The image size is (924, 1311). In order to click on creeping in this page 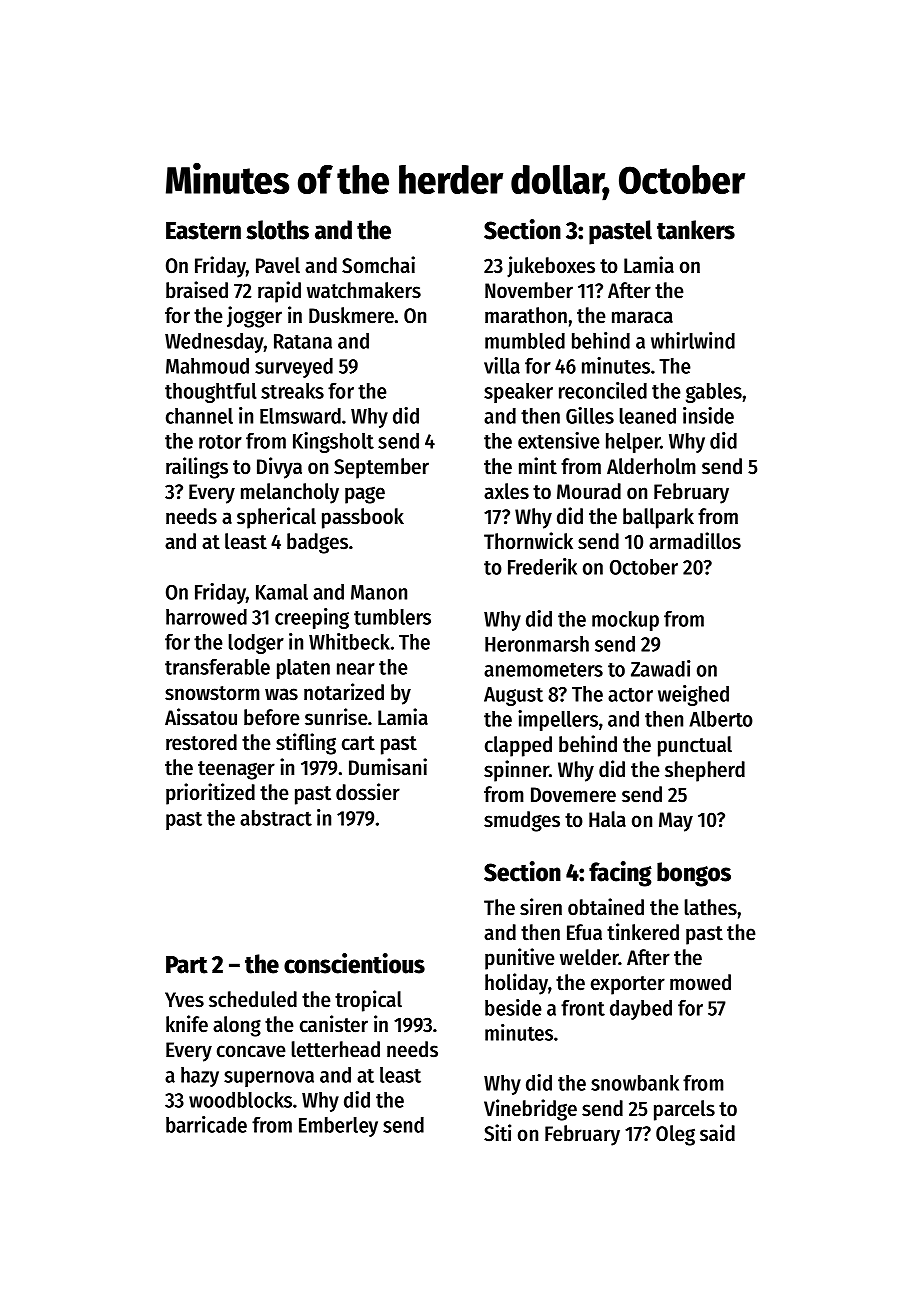, I will do `click(312, 618)`.
